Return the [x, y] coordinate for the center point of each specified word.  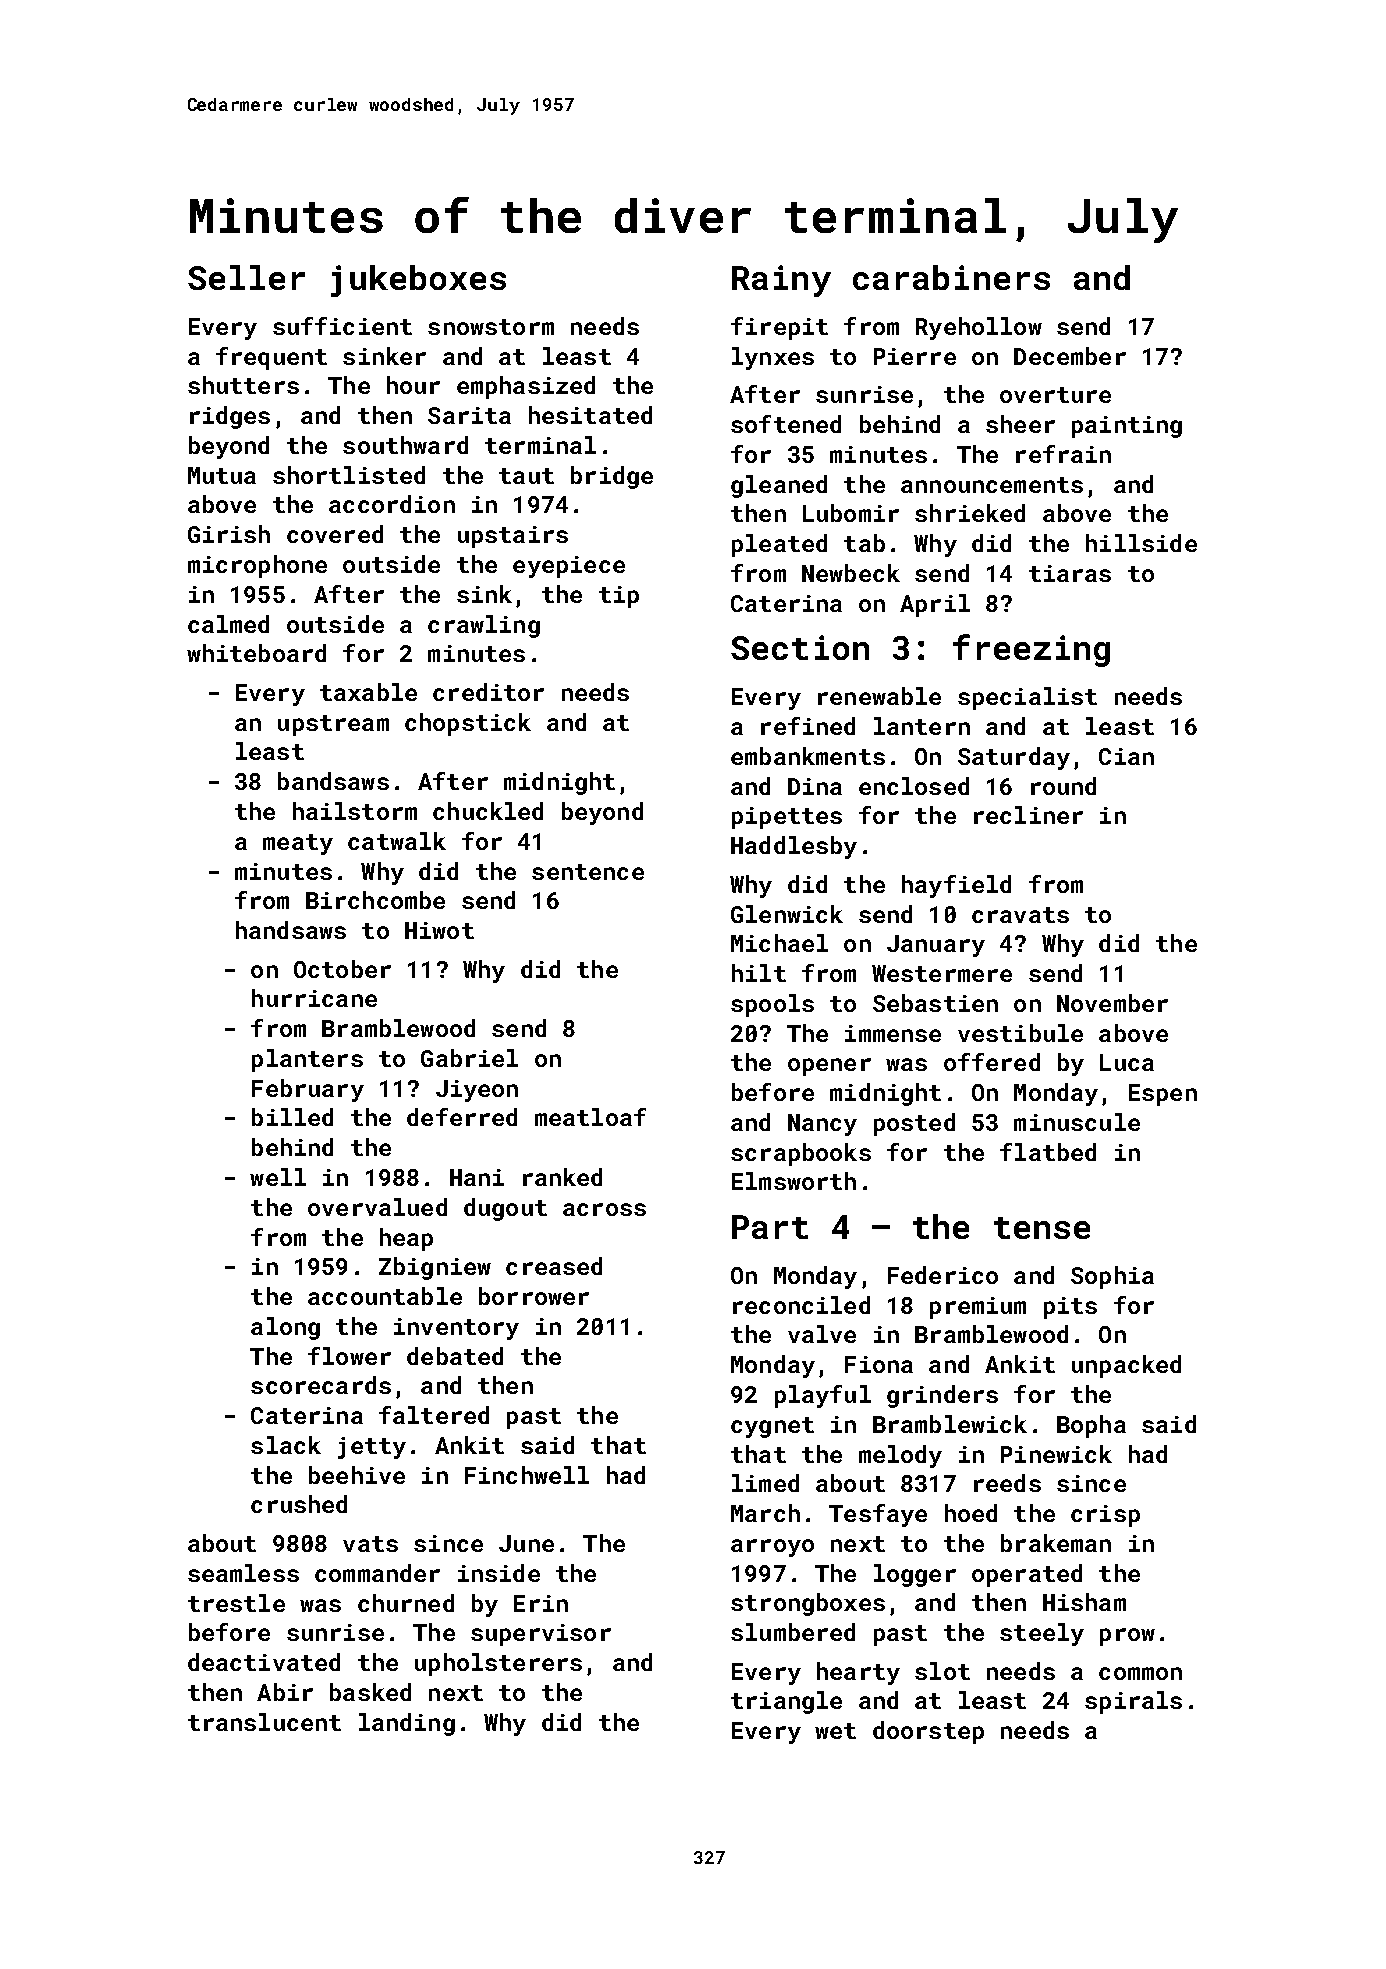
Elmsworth [794, 1181]
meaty [298, 844]
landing [407, 1724]
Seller [246, 277]
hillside [1141, 543]
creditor [488, 692]
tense [1042, 1228]
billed [292, 1117]
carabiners [951, 277]
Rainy [781, 281]
